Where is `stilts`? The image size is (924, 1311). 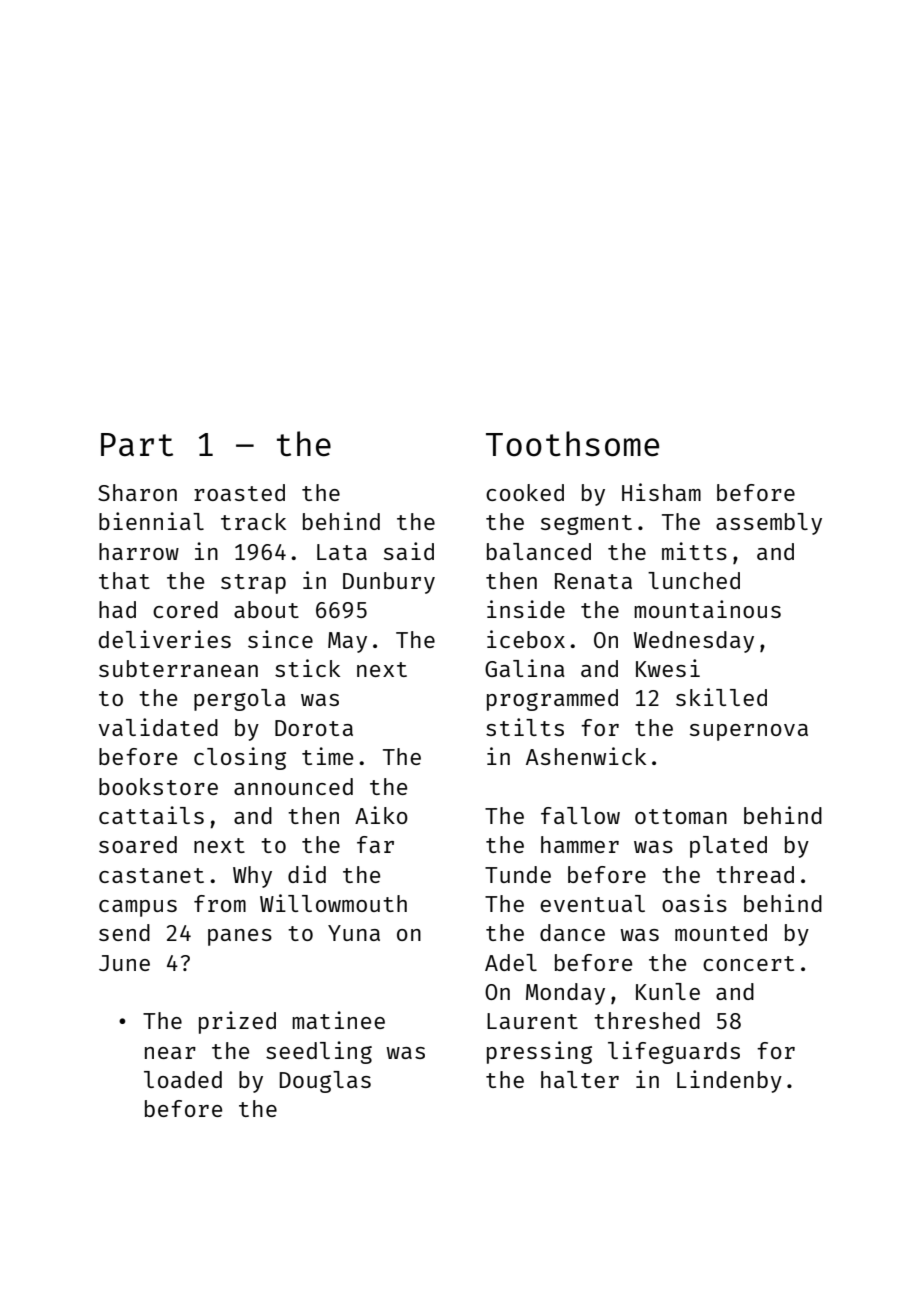 stilts is located at coordinates (525, 727).
